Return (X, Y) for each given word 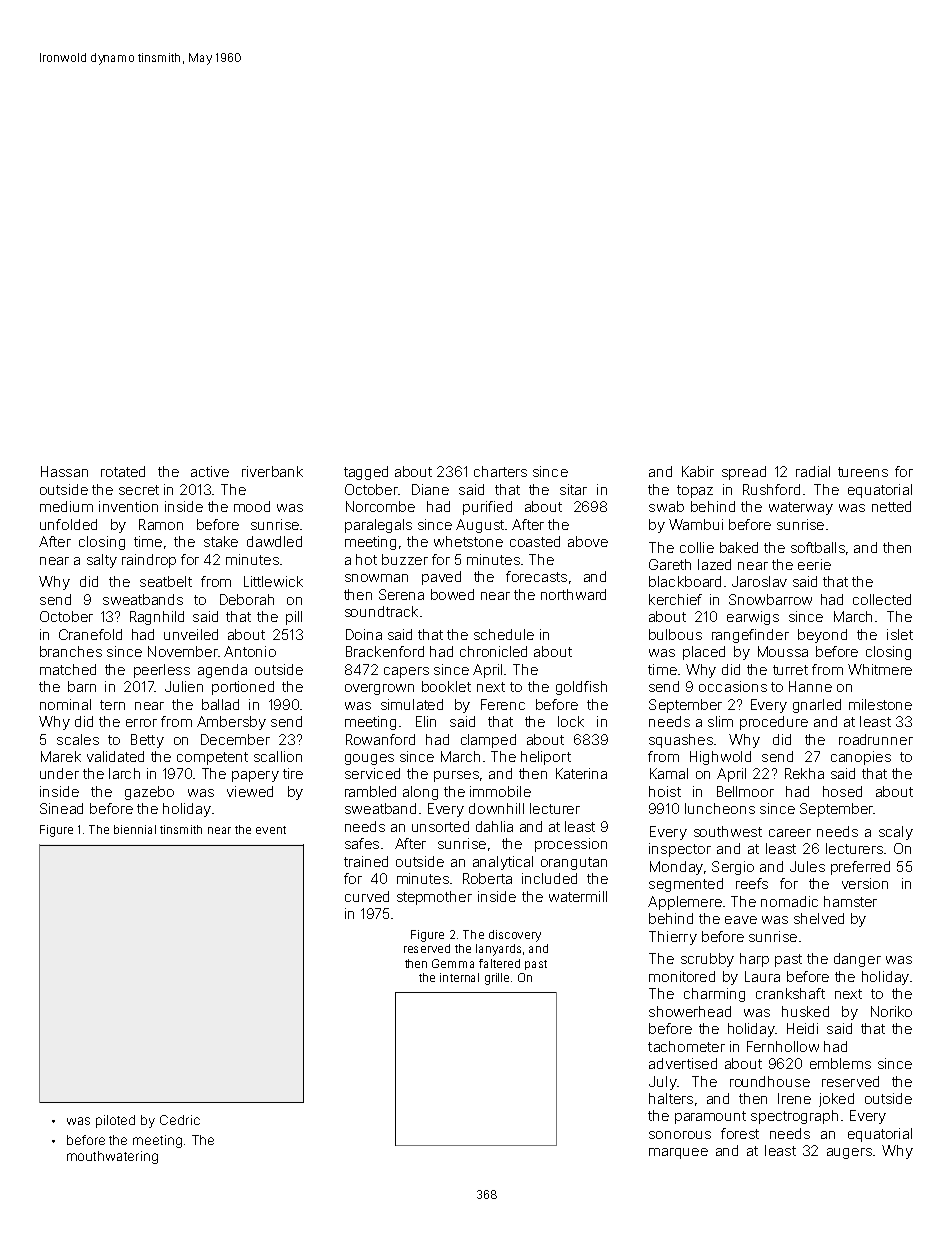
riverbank (272, 471)
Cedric (180, 1120)
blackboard (685, 581)
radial (813, 471)
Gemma (453, 963)
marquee (678, 1153)
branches (71, 651)
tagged (366, 473)
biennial (135, 829)
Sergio (733, 868)
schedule (504, 634)
